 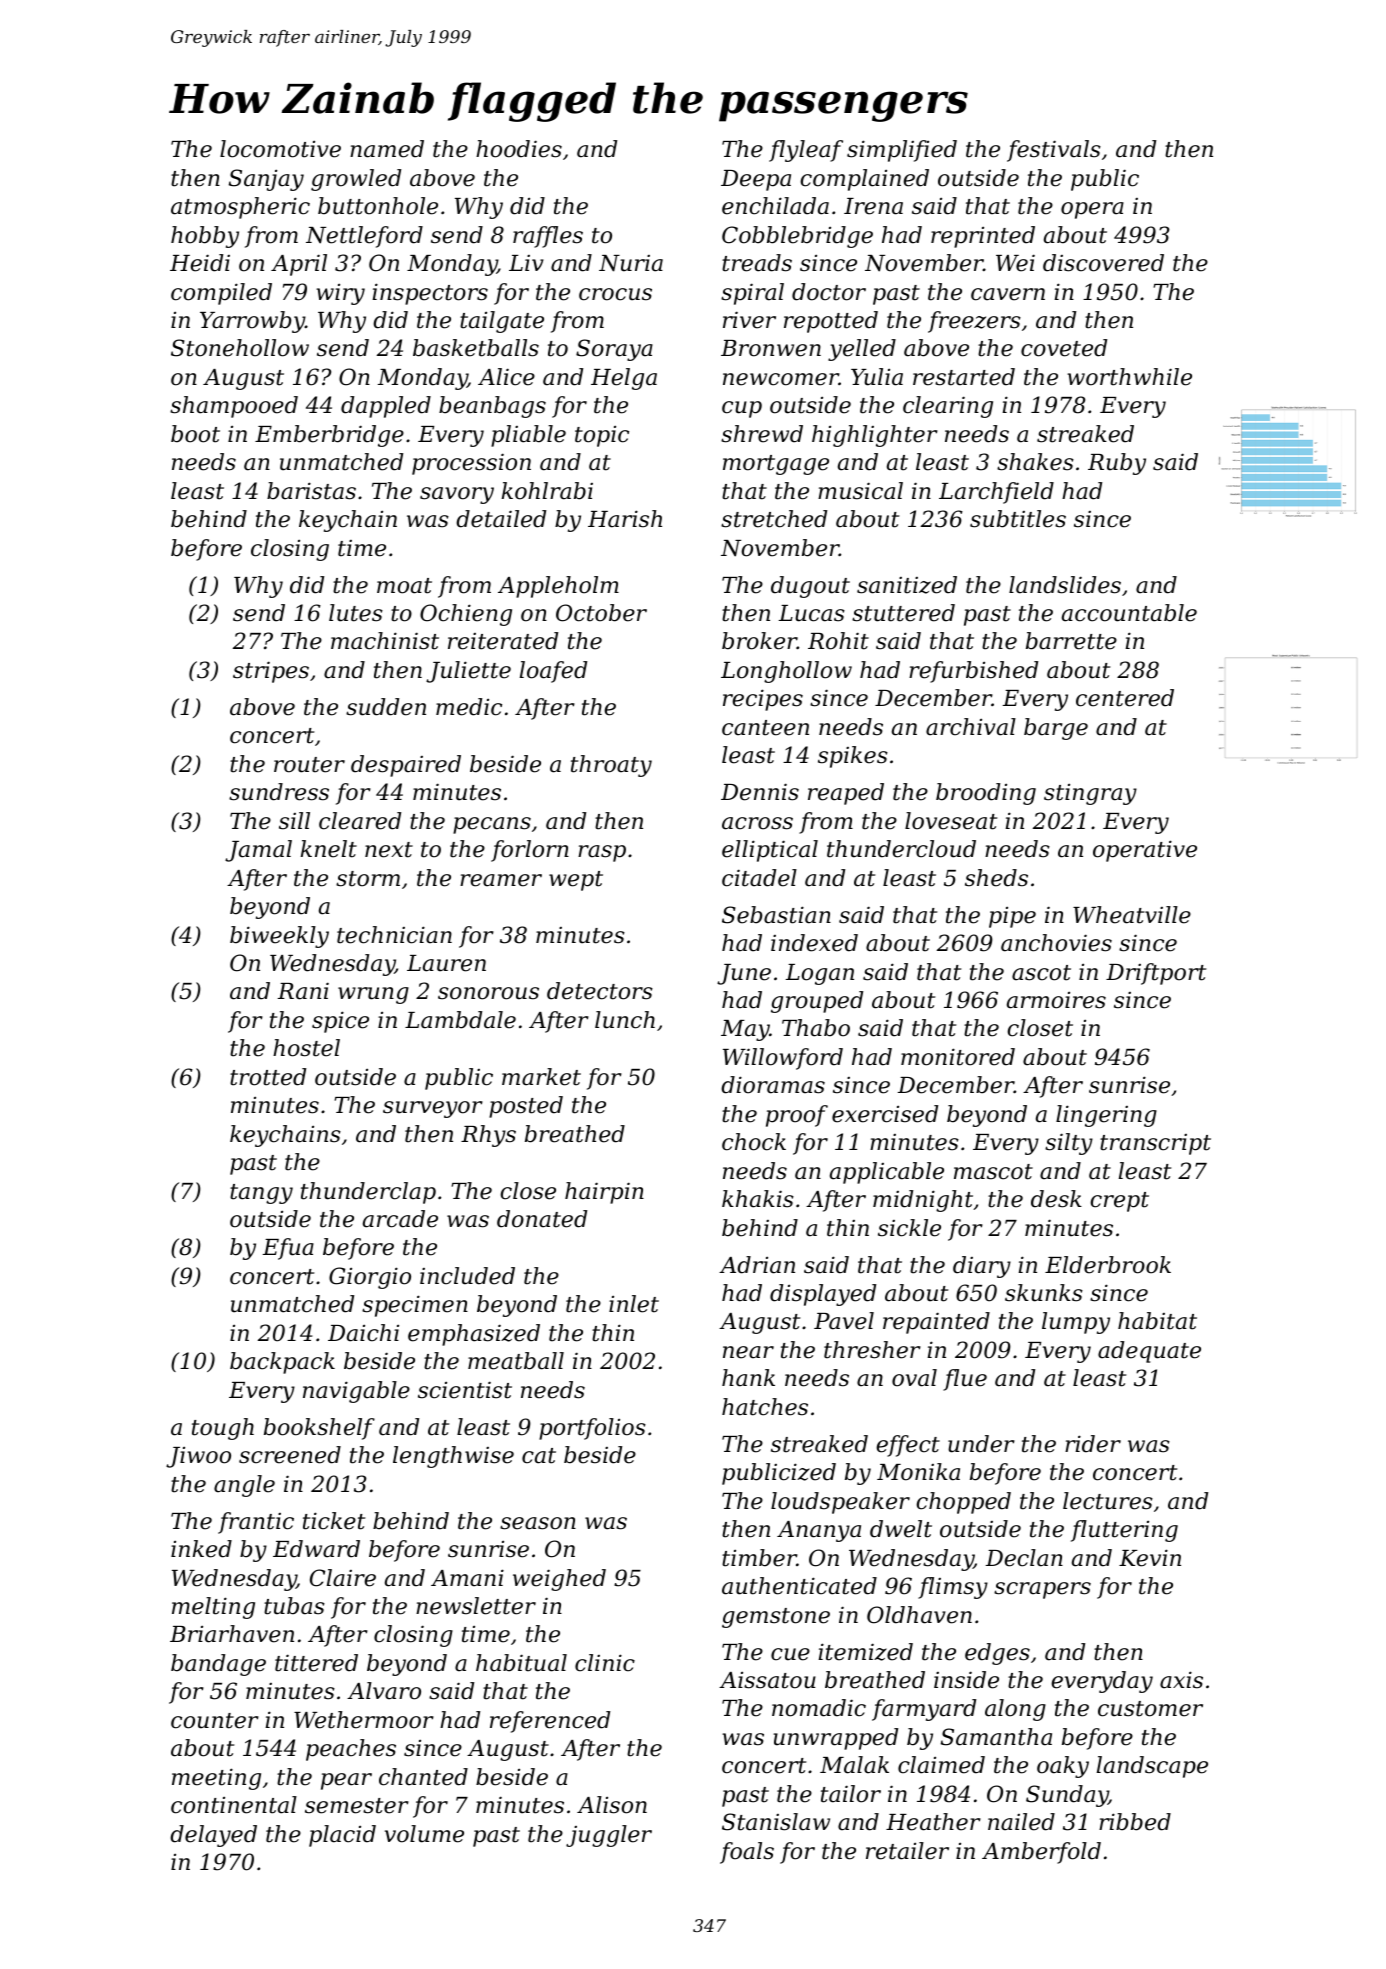 I want to click on foals, so click(x=747, y=1853).
